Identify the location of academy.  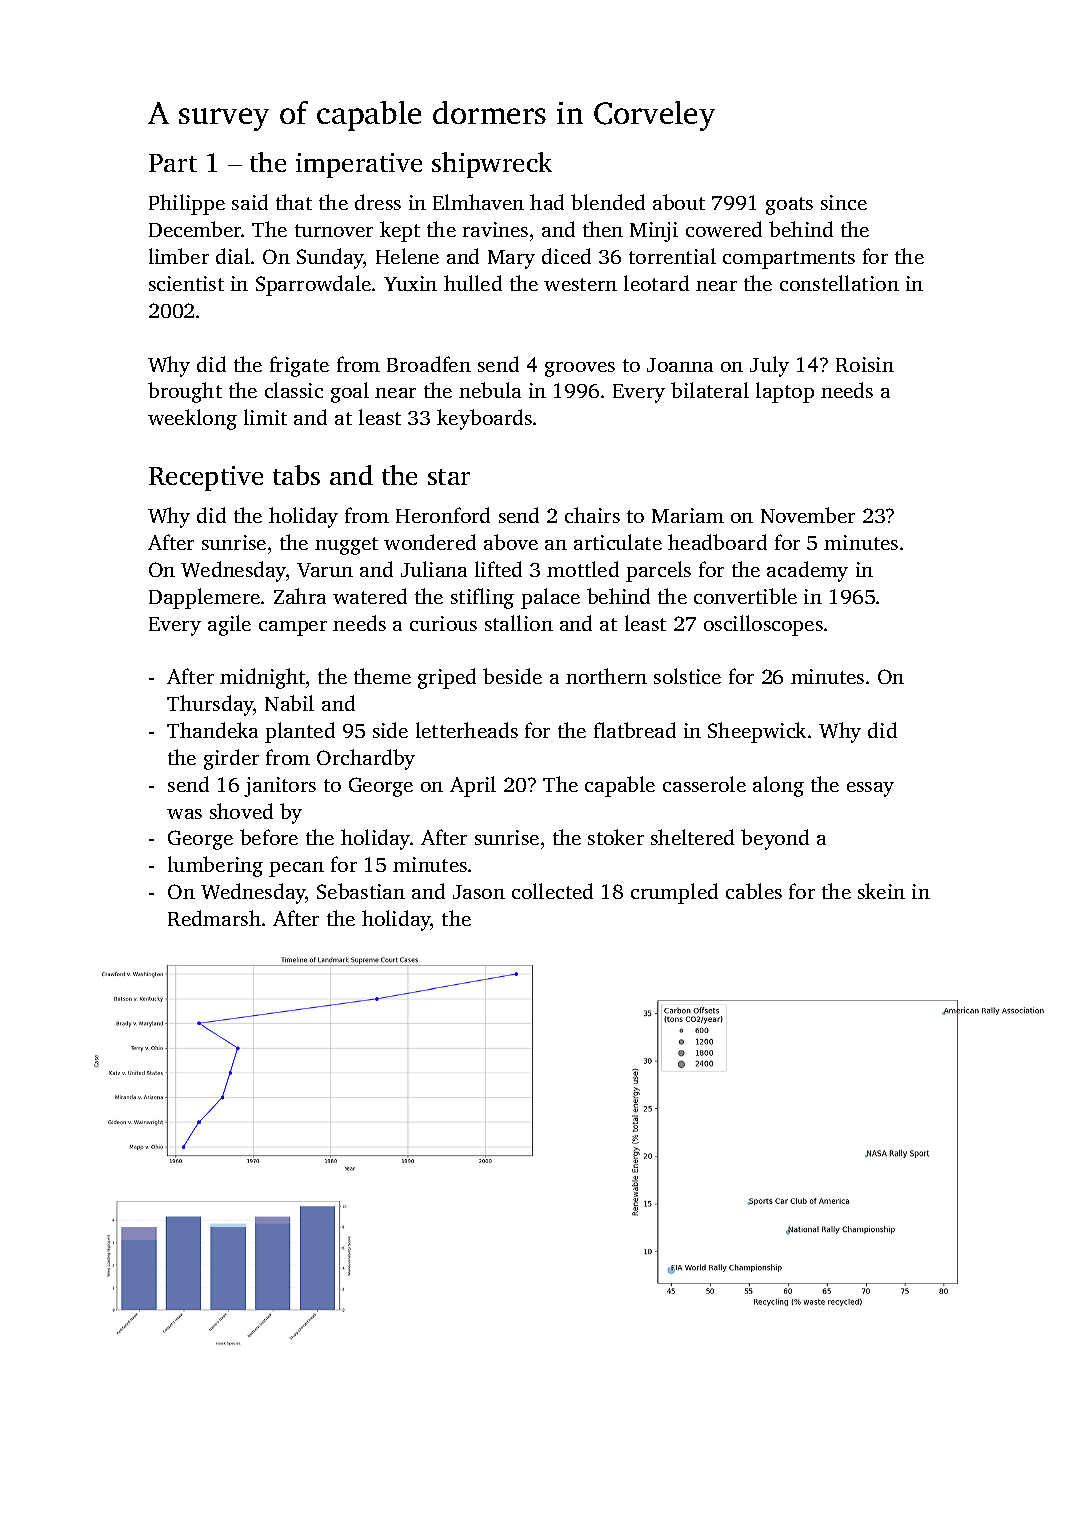
(807, 571).
